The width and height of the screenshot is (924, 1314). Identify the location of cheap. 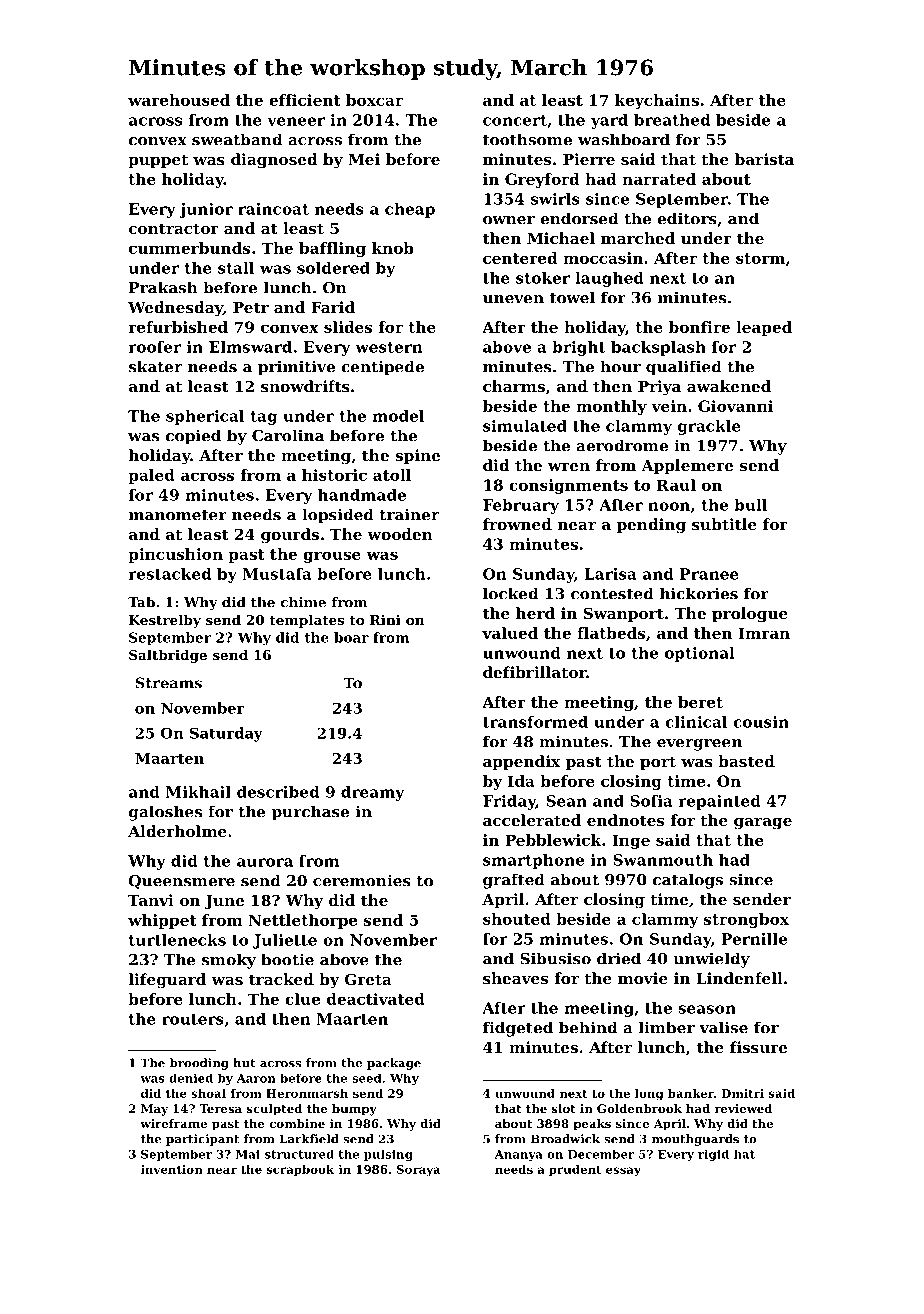
(410, 210).
